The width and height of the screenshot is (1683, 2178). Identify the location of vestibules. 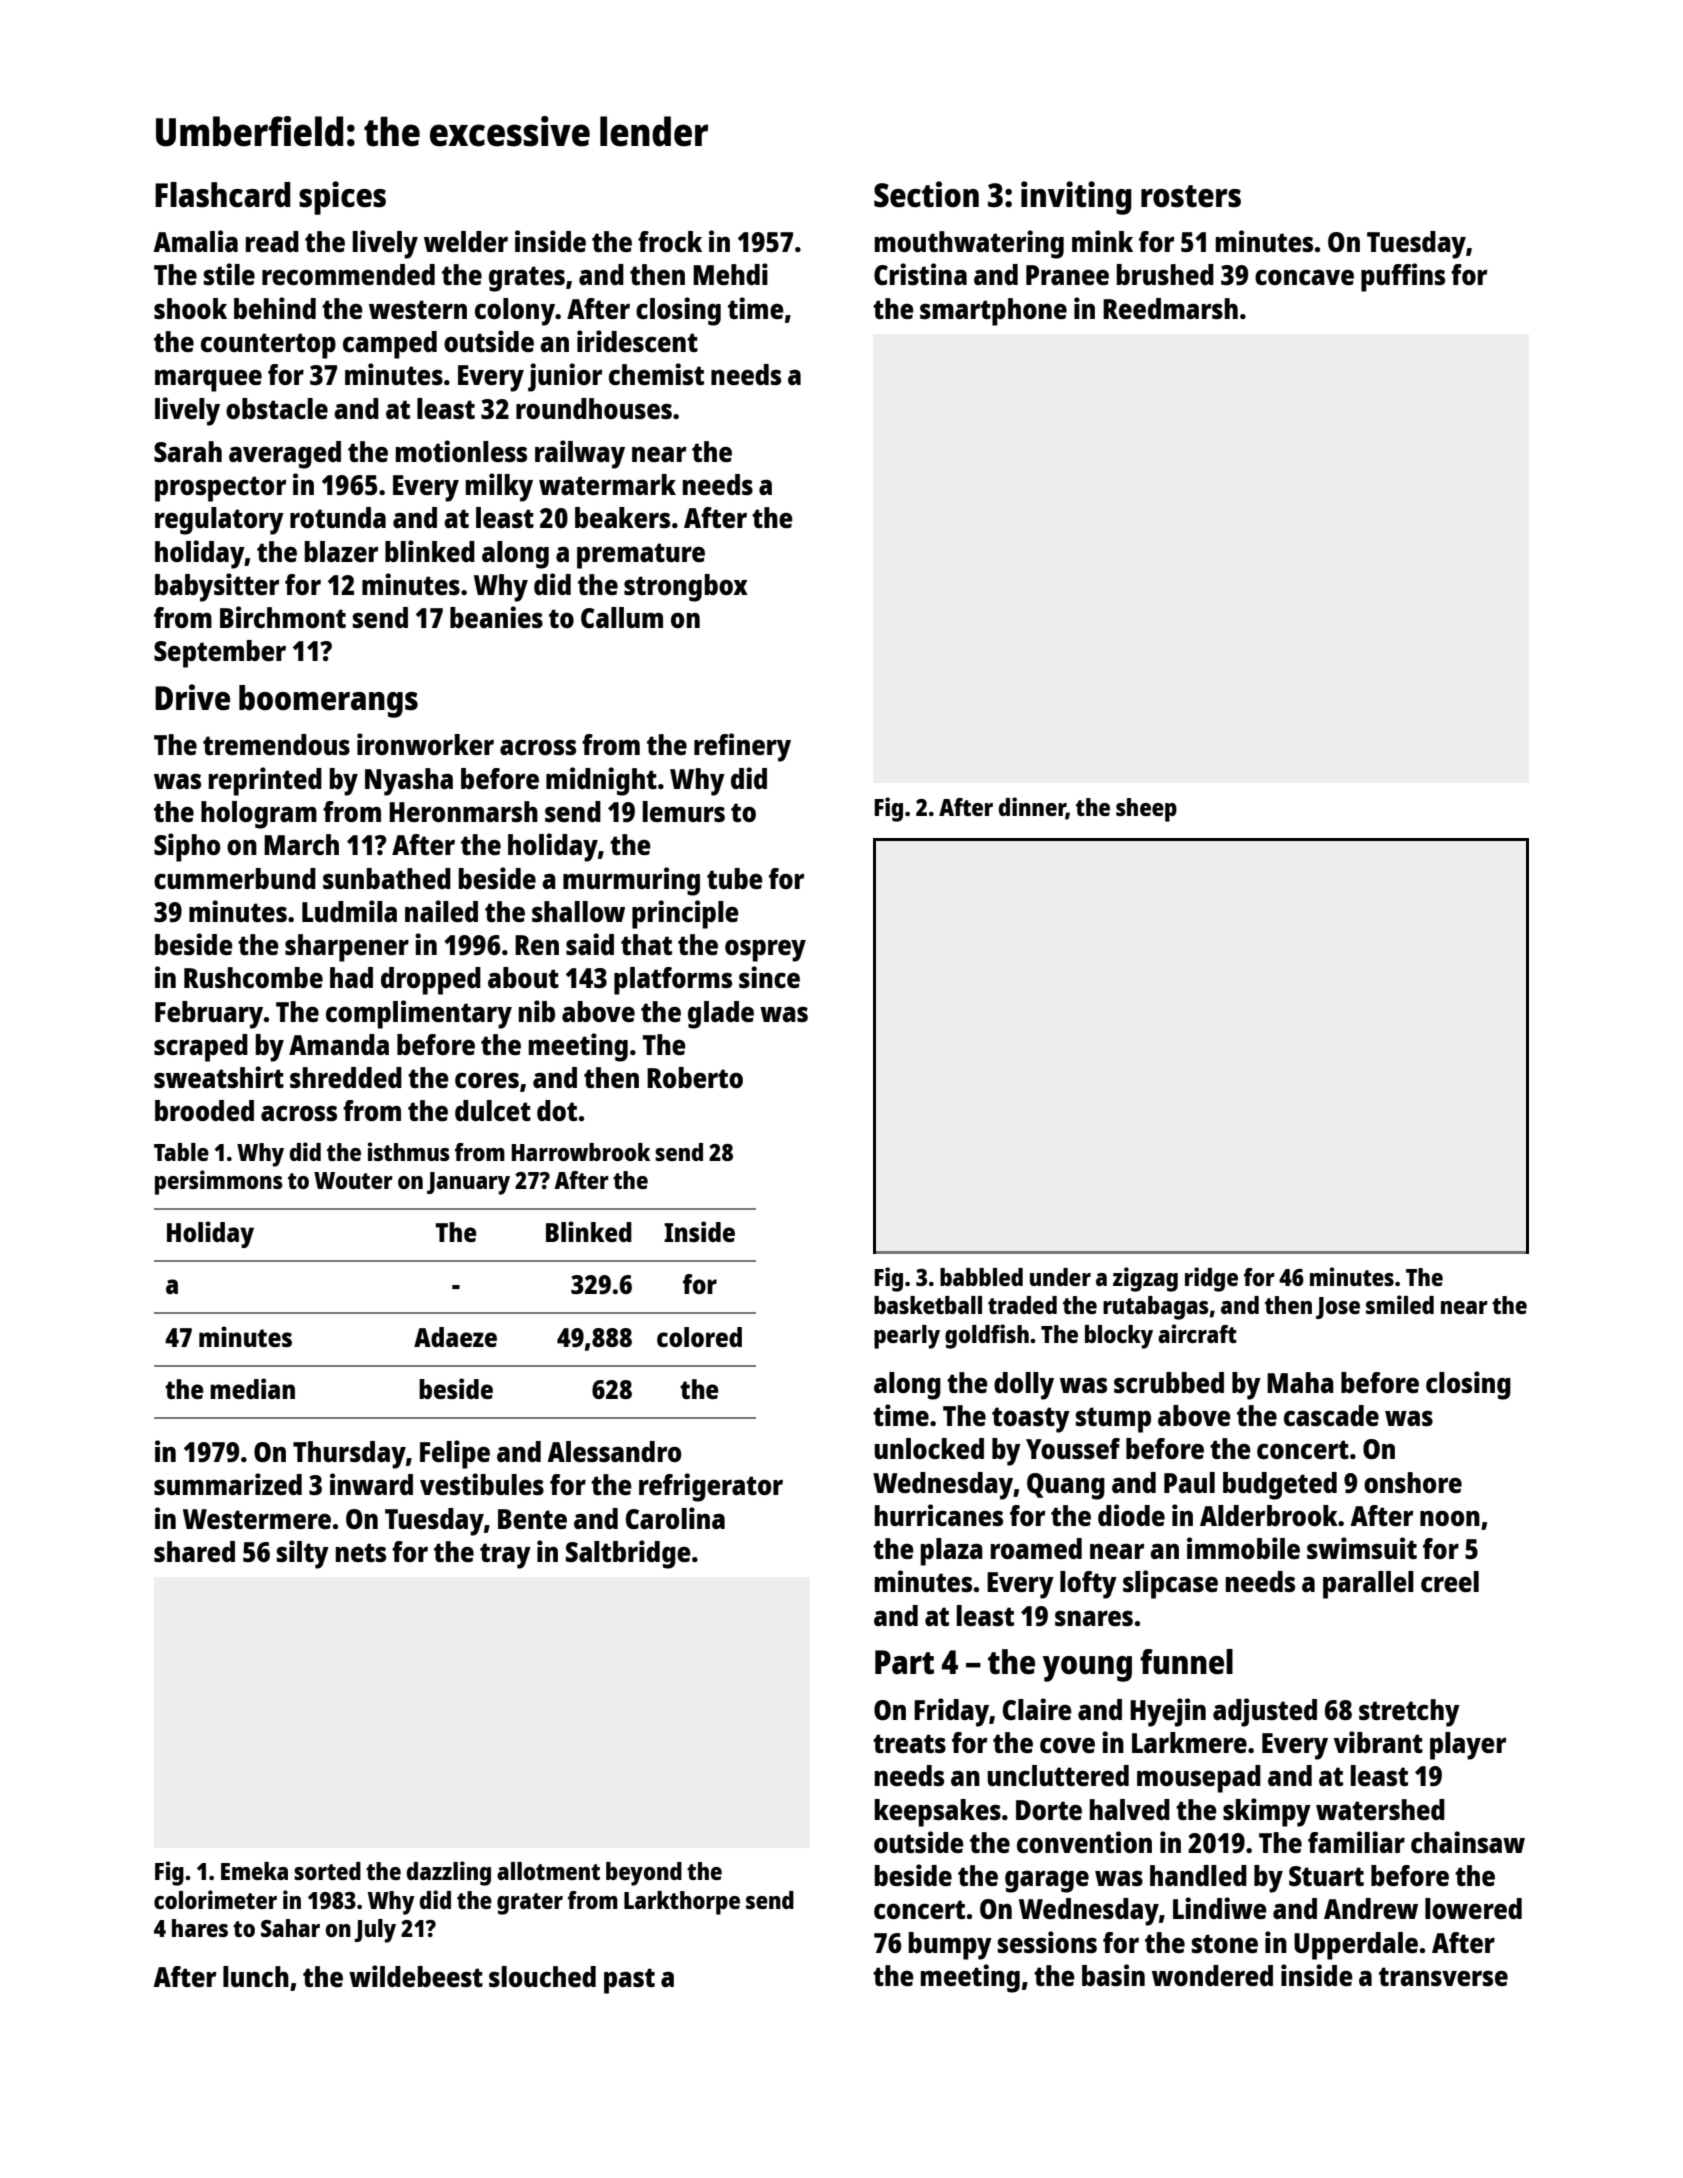
(482, 1484).
